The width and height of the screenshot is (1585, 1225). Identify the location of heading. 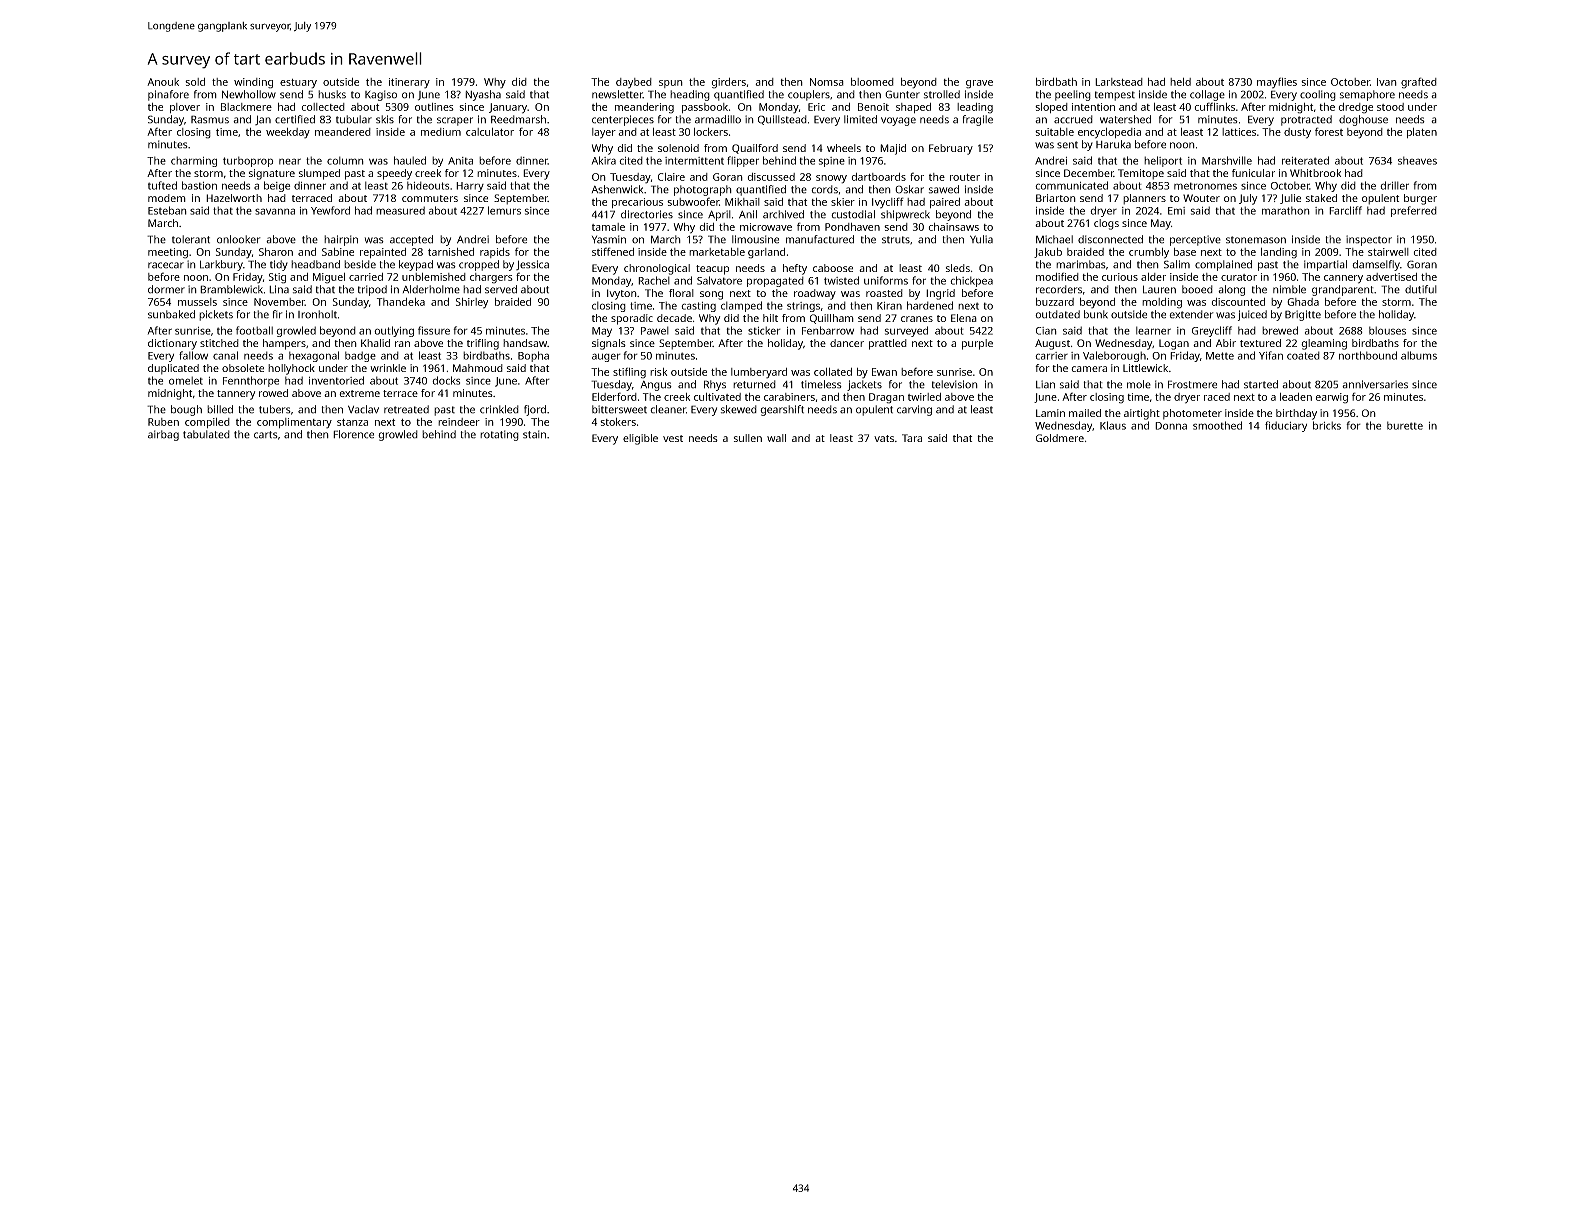
(690, 95).
